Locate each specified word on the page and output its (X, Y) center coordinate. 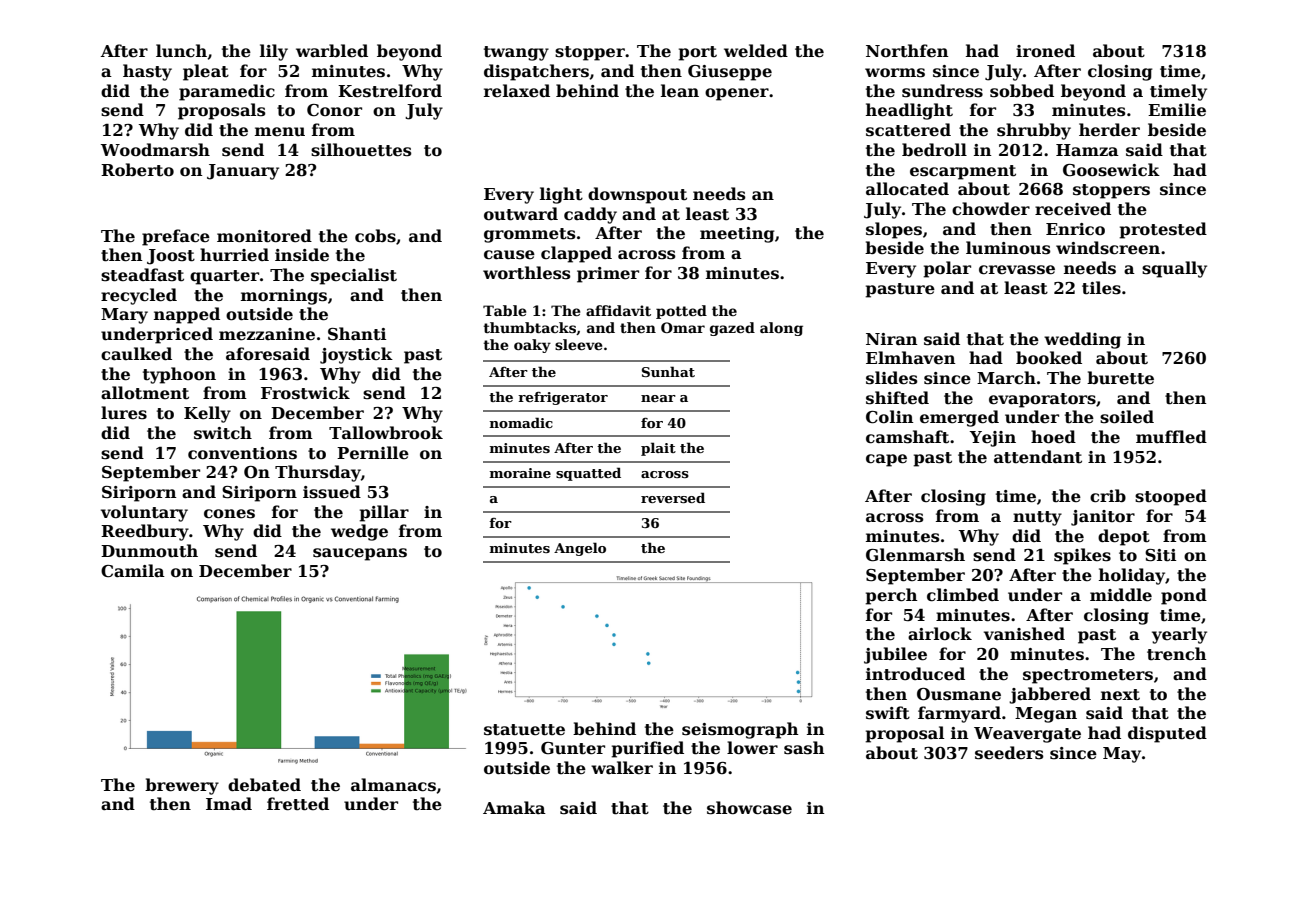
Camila (133, 571)
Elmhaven (911, 358)
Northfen (907, 51)
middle (1121, 595)
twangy (516, 53)
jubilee (895, 655)
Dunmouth (149, 551)
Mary (124, 316)
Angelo (580, 549)
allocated (907, 189)
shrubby (1034, 131)
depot (1124, 537)
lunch (181, 51)
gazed (732, 329)
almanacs (393, 785)
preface (176, 237)
